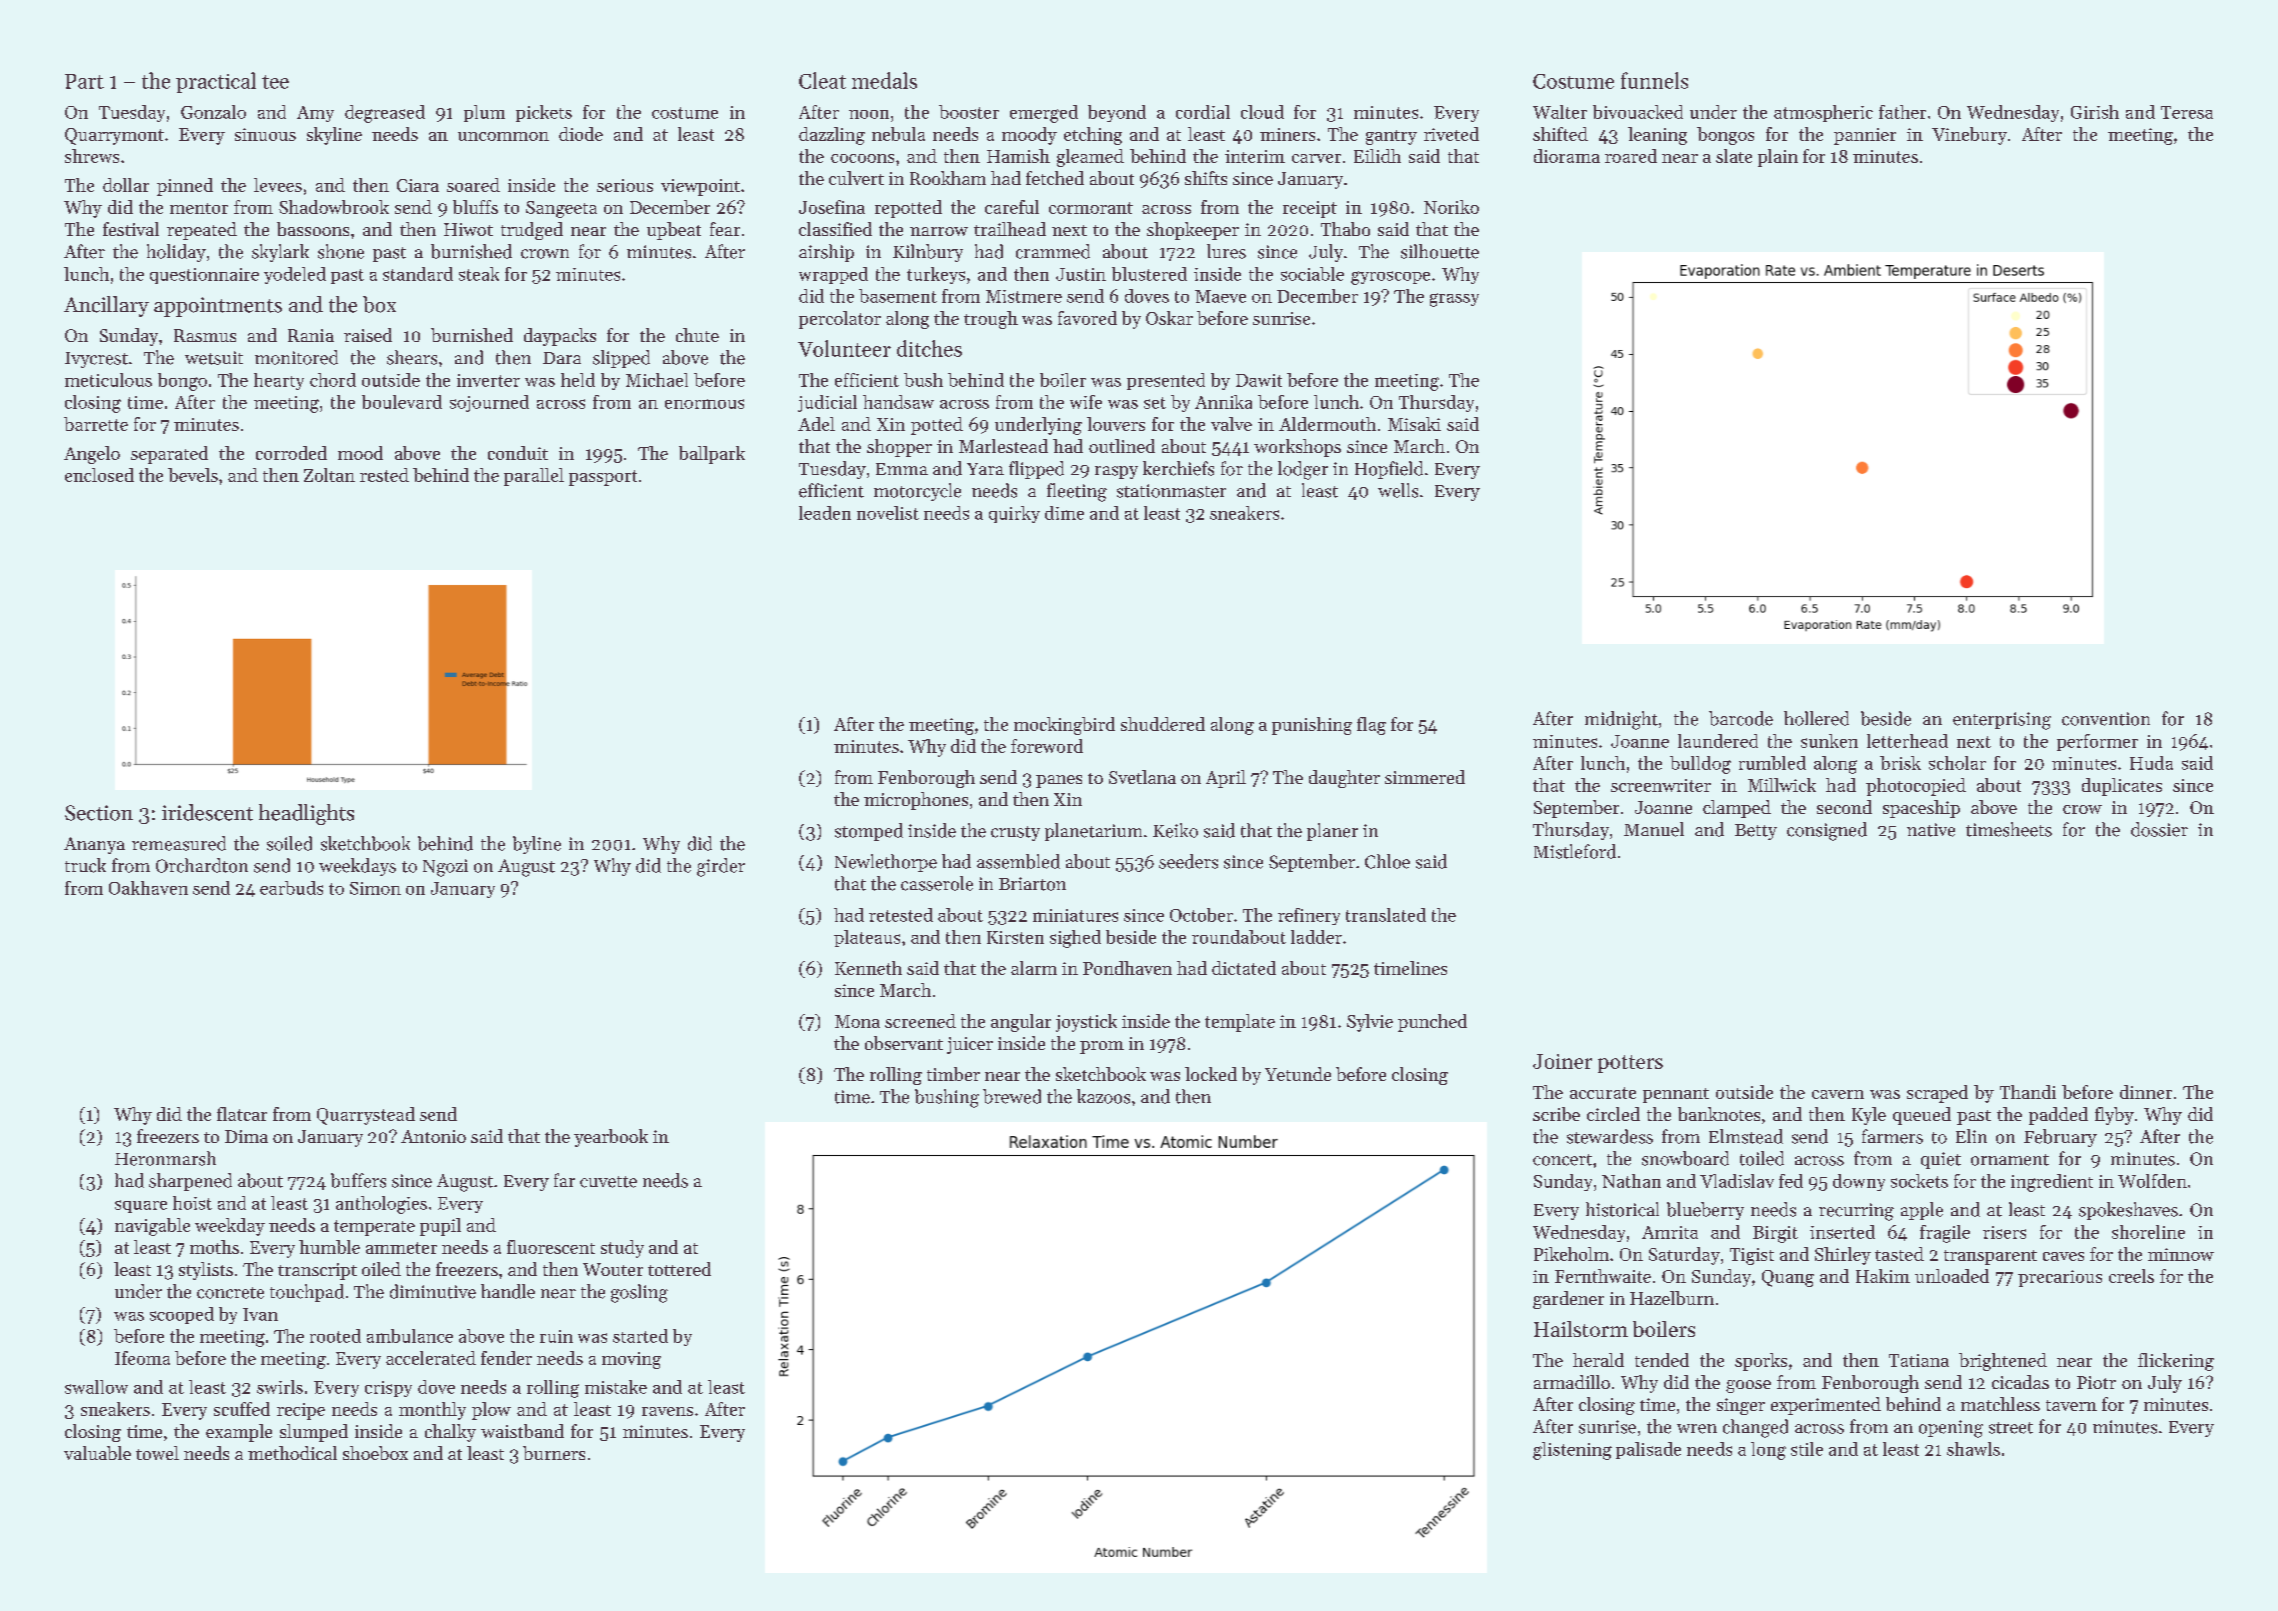  I want to click on practical, so click(216, 82).
